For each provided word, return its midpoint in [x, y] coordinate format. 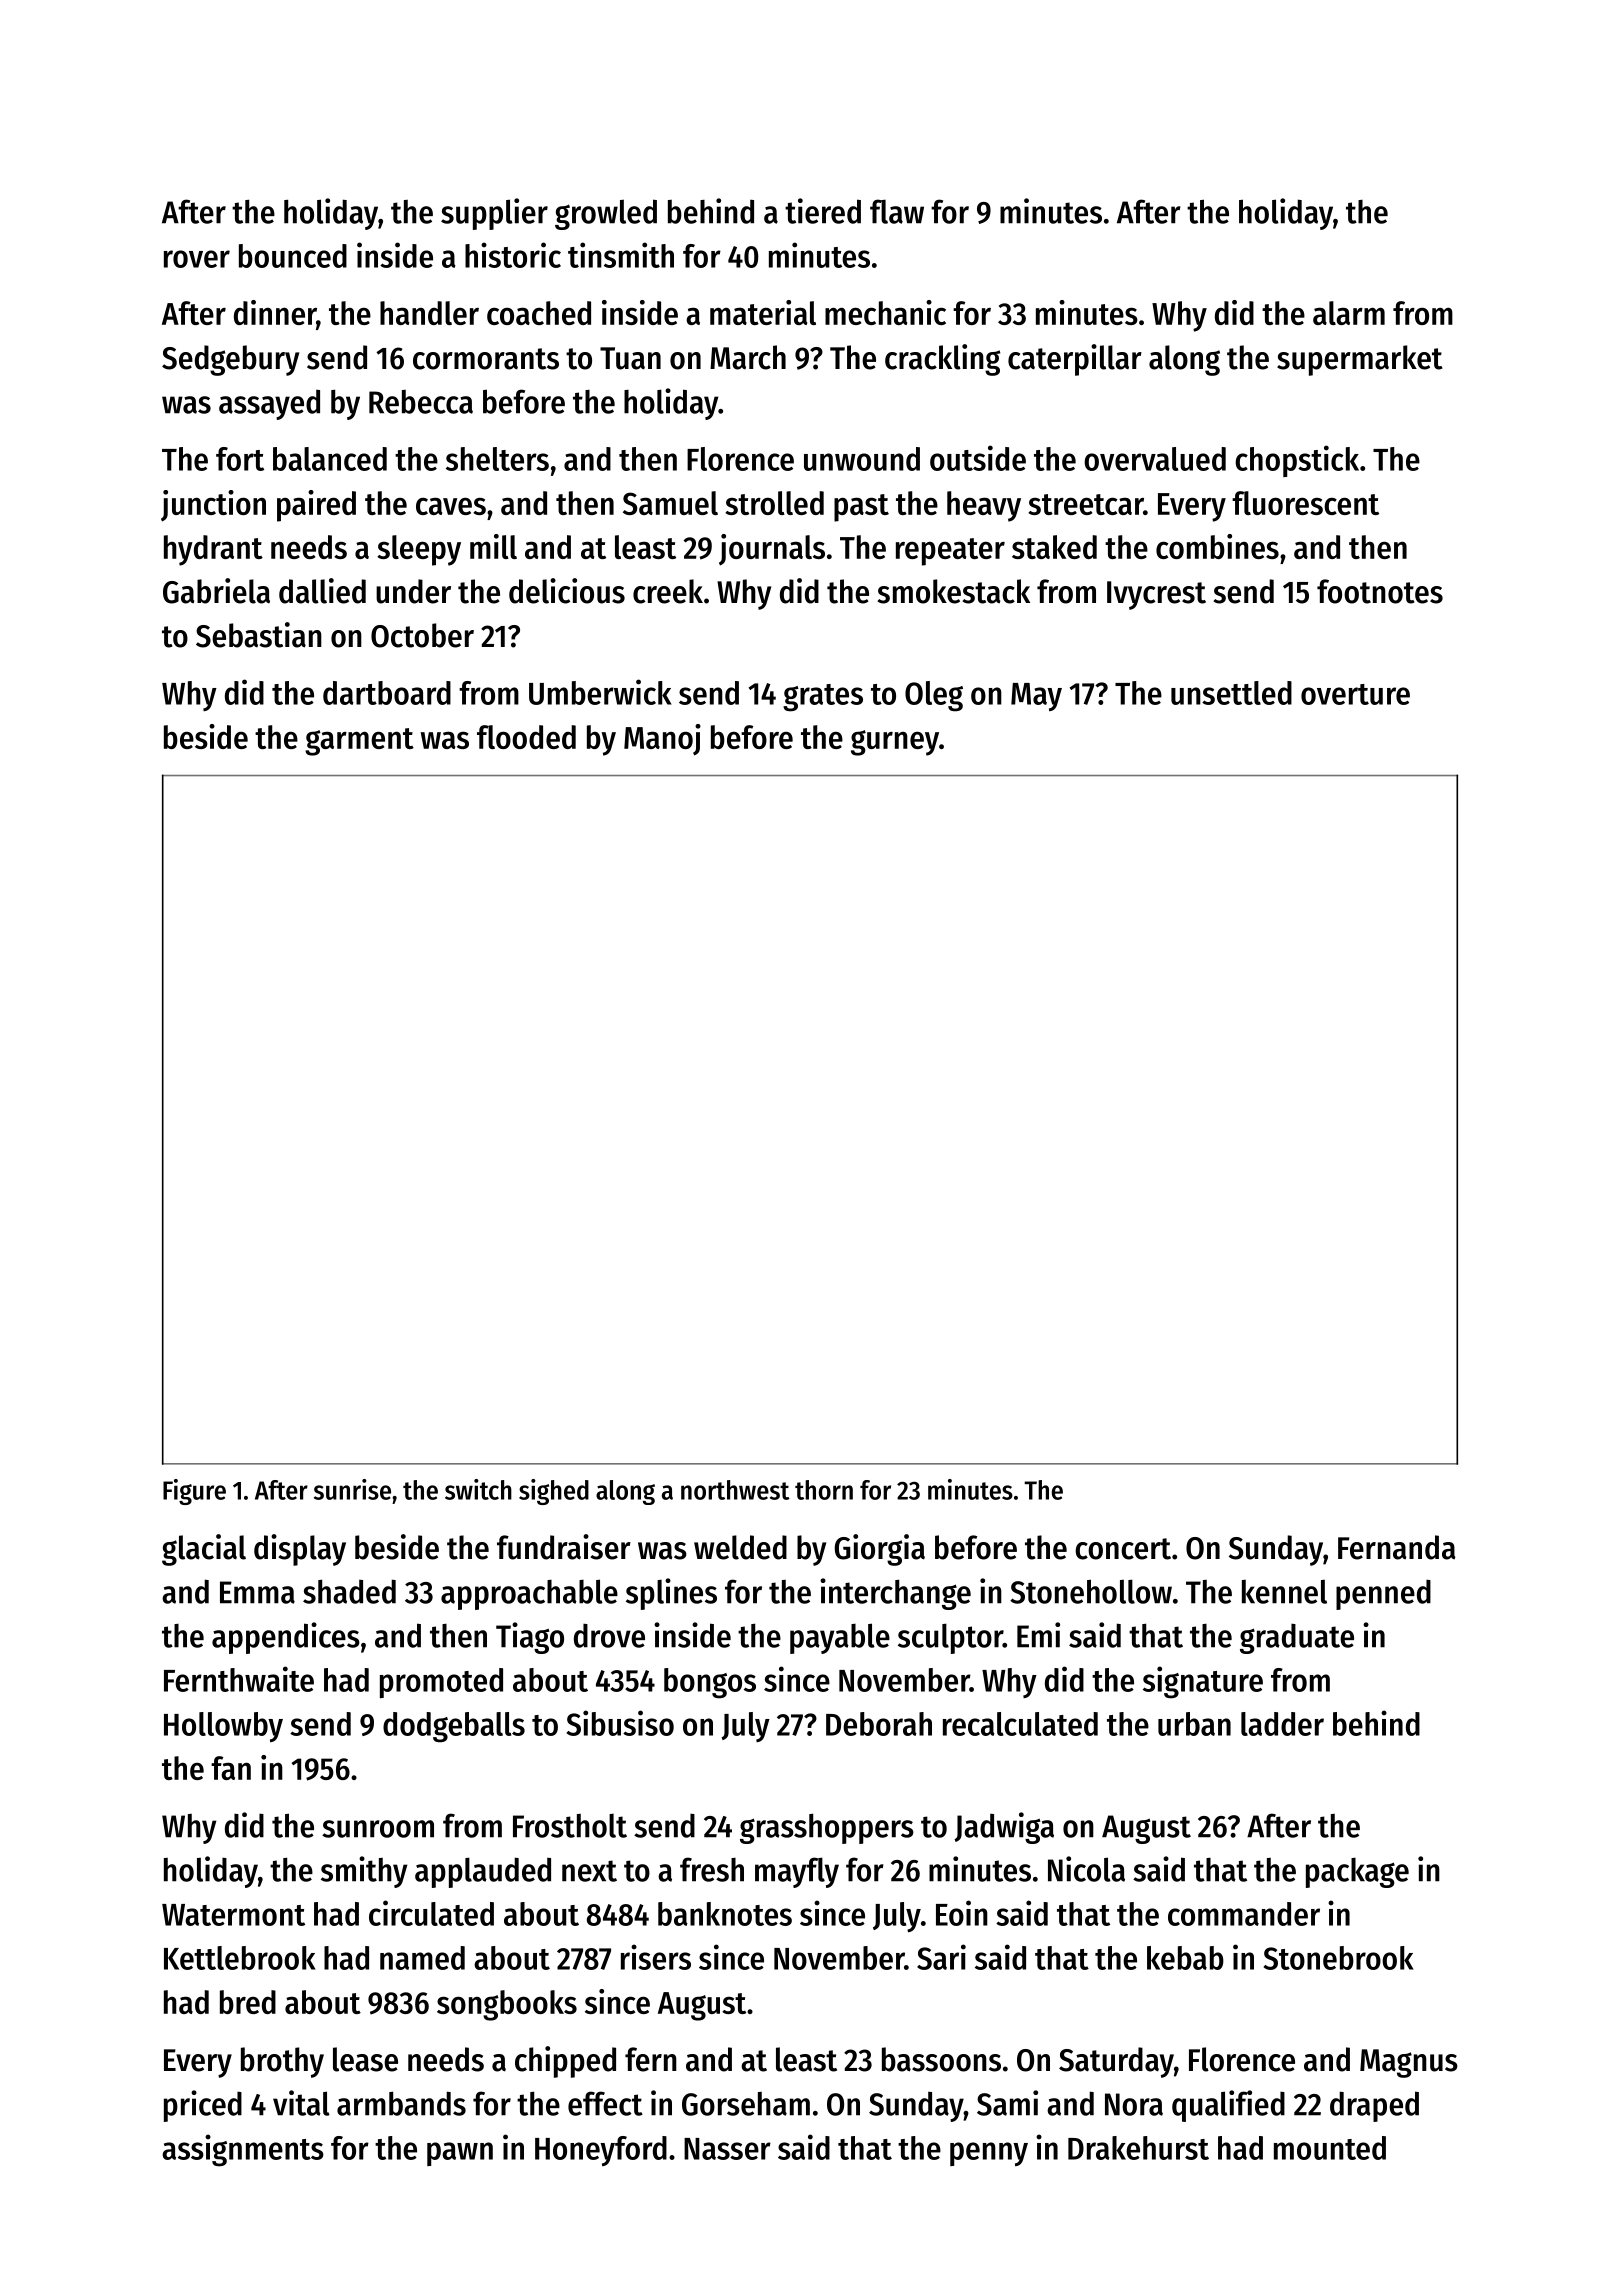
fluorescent [1305, 503]
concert [1123, 1549]
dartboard [387, 693]
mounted [1330, 2148]
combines [1217, 546]
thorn [824, 1490]
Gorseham [746, 2104]
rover [197, 259]
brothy [282, 2062]
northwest [735, 1490]
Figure [194, 1492]
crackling [942, 360]
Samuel [670, 503]
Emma [257, 1592]
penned [1383, 1594]
